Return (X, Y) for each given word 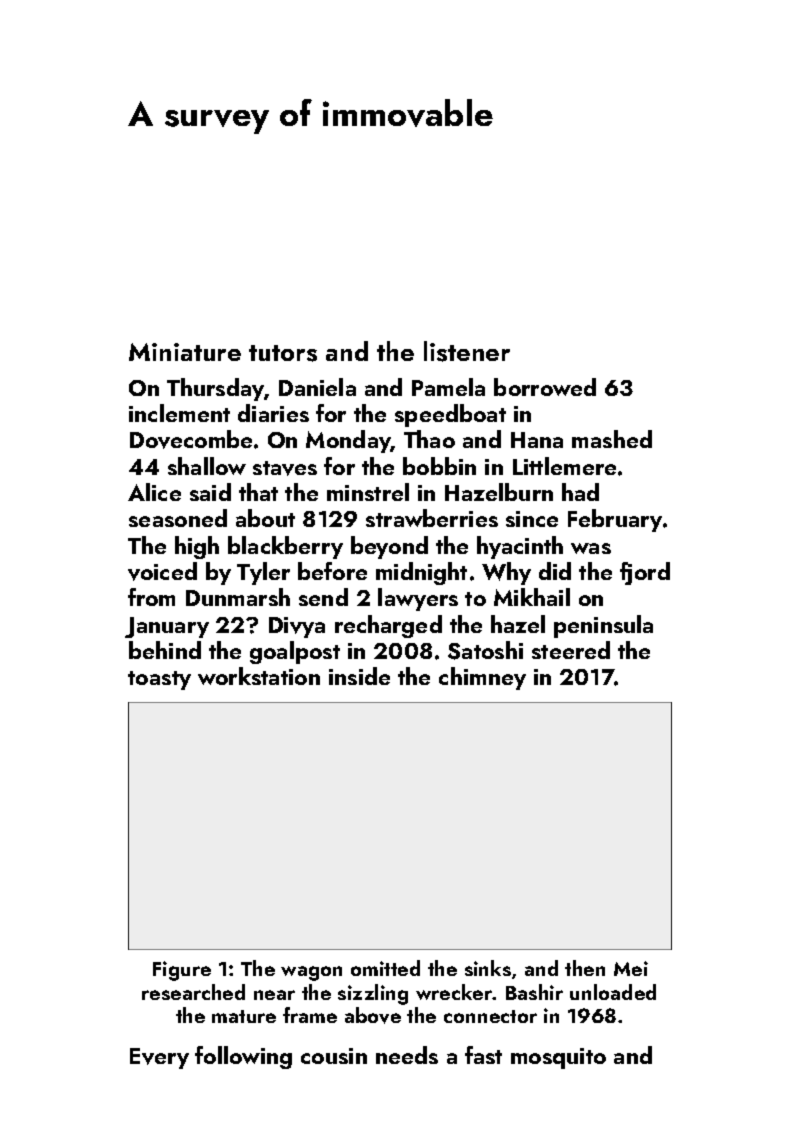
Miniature (185, 352)
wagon (311, 973)
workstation (259, 676)
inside (359, 676)
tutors (283, 353)
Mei (631, 968)
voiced (162, 571)
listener (467, 351)
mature (244, 1016)
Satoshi (485, 650)
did (555, 571)
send (323, 597)
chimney (482, 678)
